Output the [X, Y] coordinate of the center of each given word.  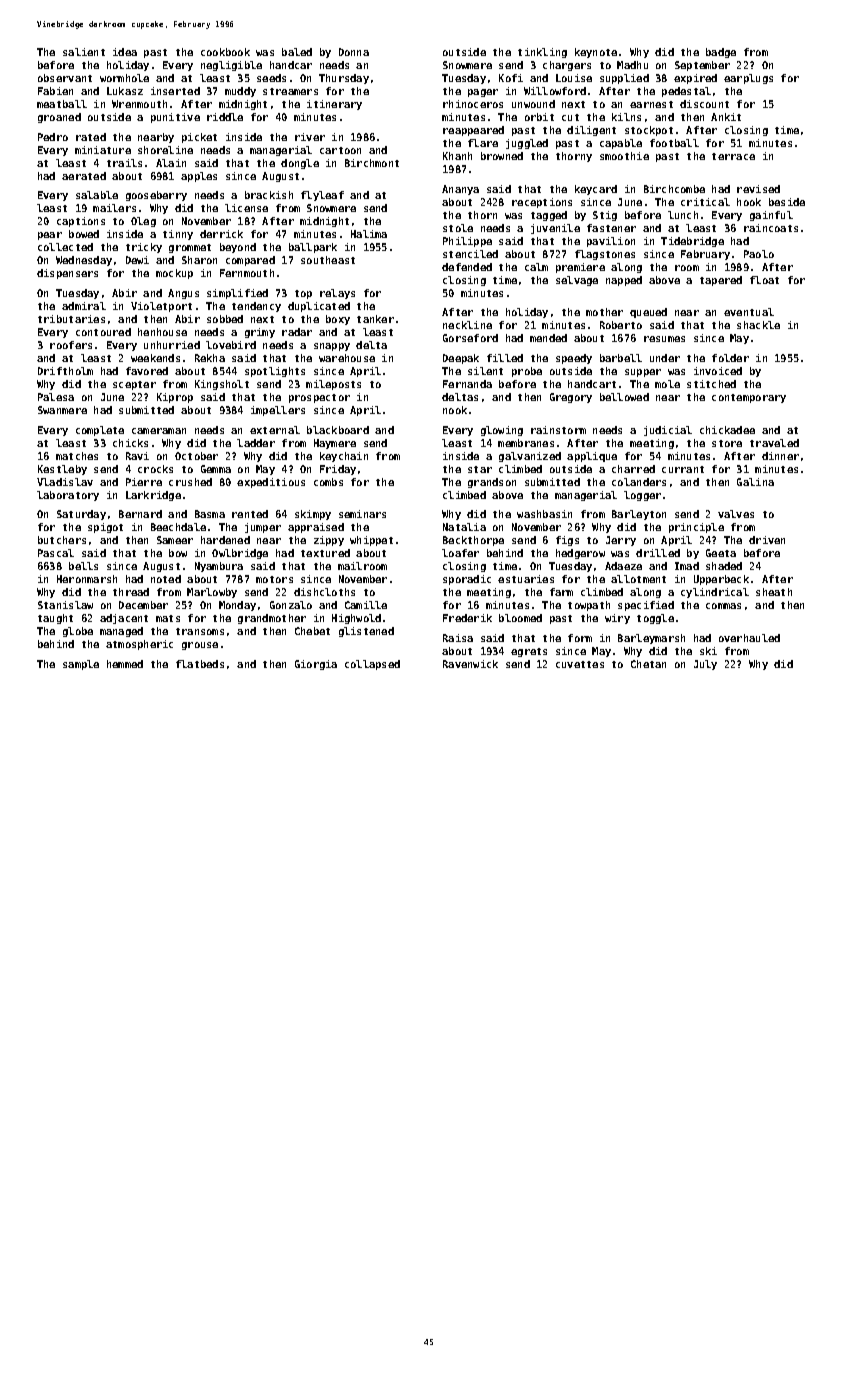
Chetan [648, 664]
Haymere [335, 444]
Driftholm [65, 371]
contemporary [749, 398]
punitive [175, 118]
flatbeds [200, 664]
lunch [683, 215]
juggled [527, 144]
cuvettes [580, 664]
